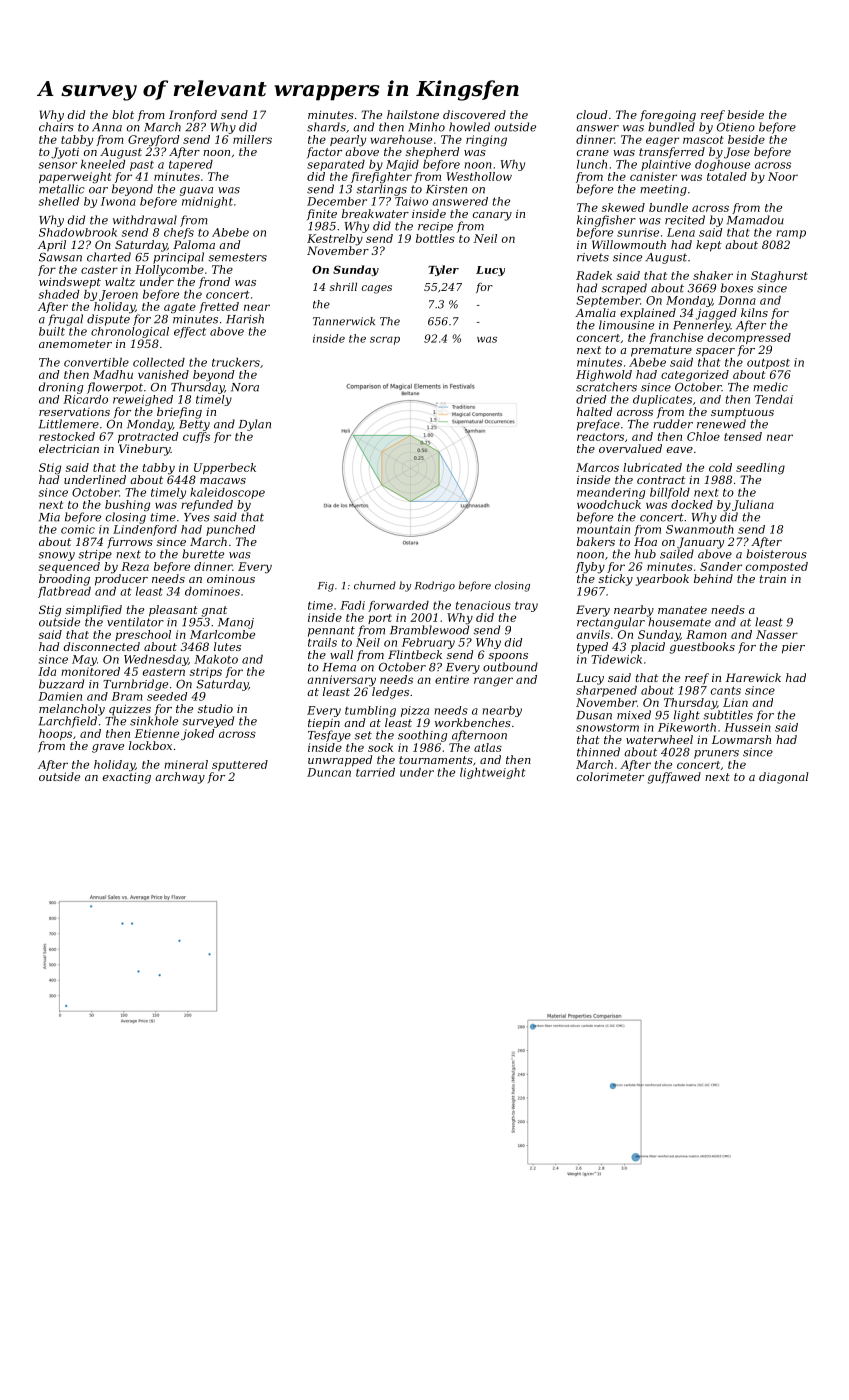 This screenshot has width=849, height=1400. Describe the element at coordinates (130, 332) in the screenshot. I see `chronological` at that location.
